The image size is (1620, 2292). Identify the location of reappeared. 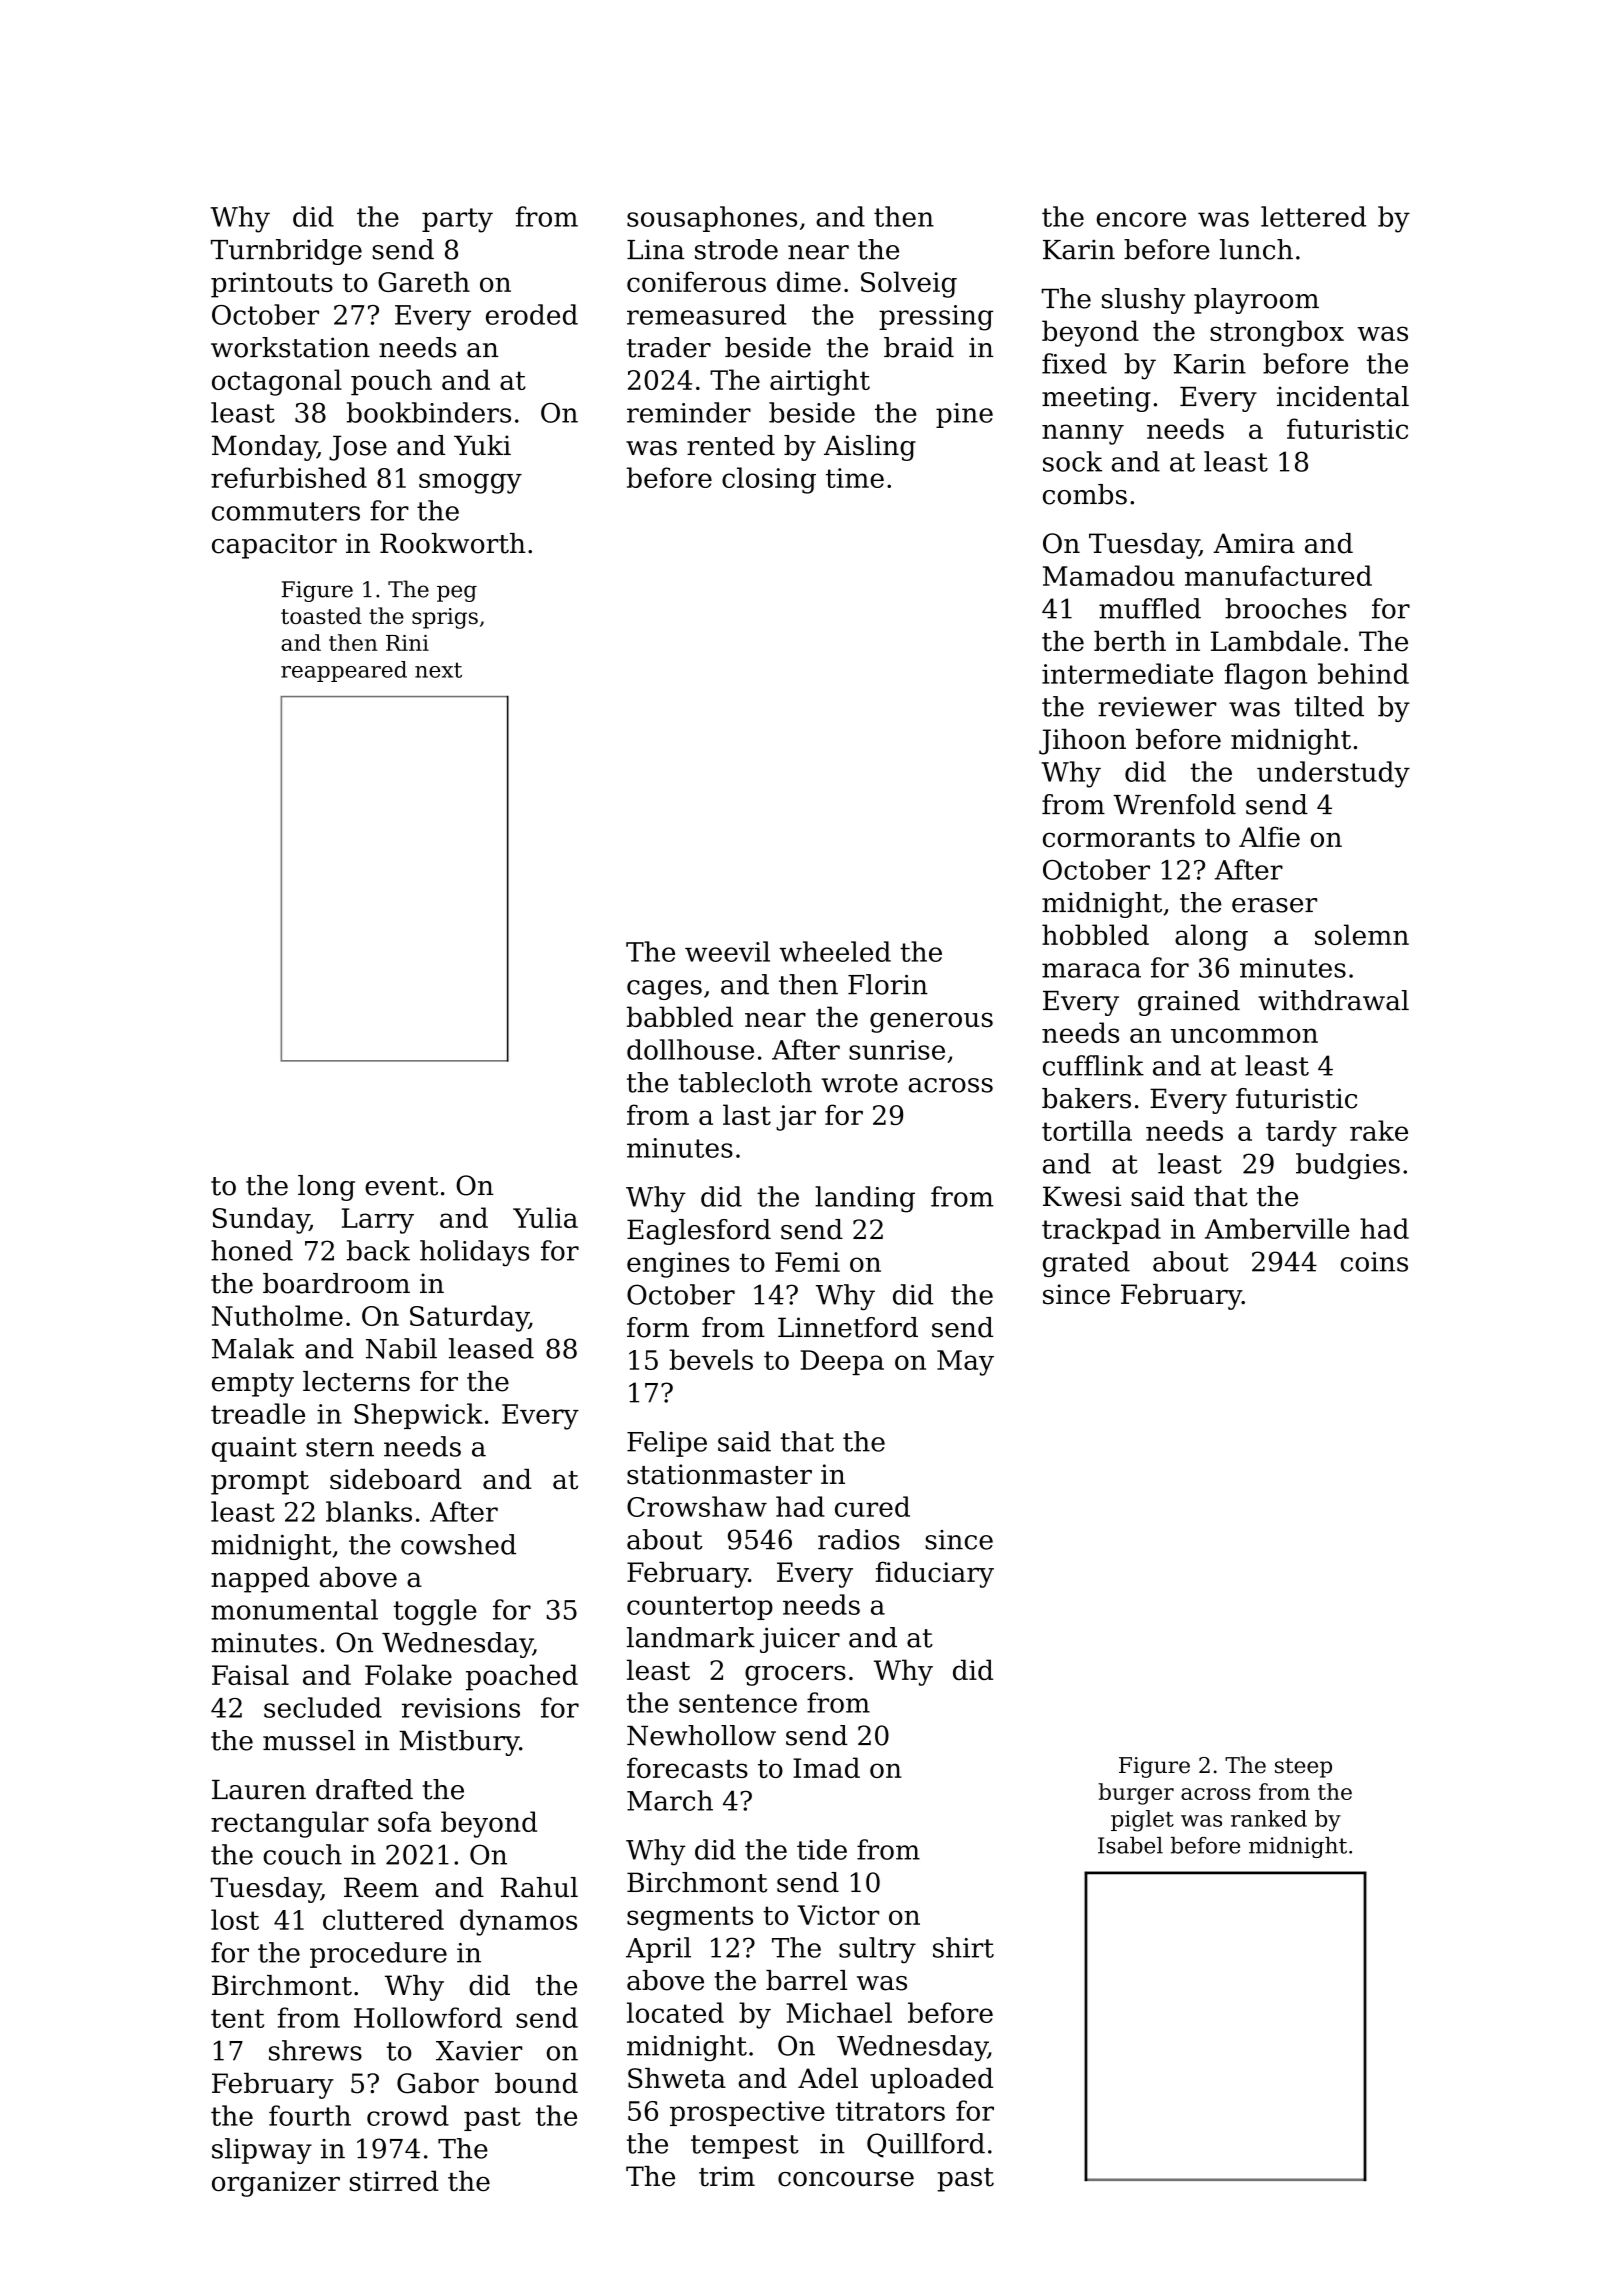
(344, 671).
